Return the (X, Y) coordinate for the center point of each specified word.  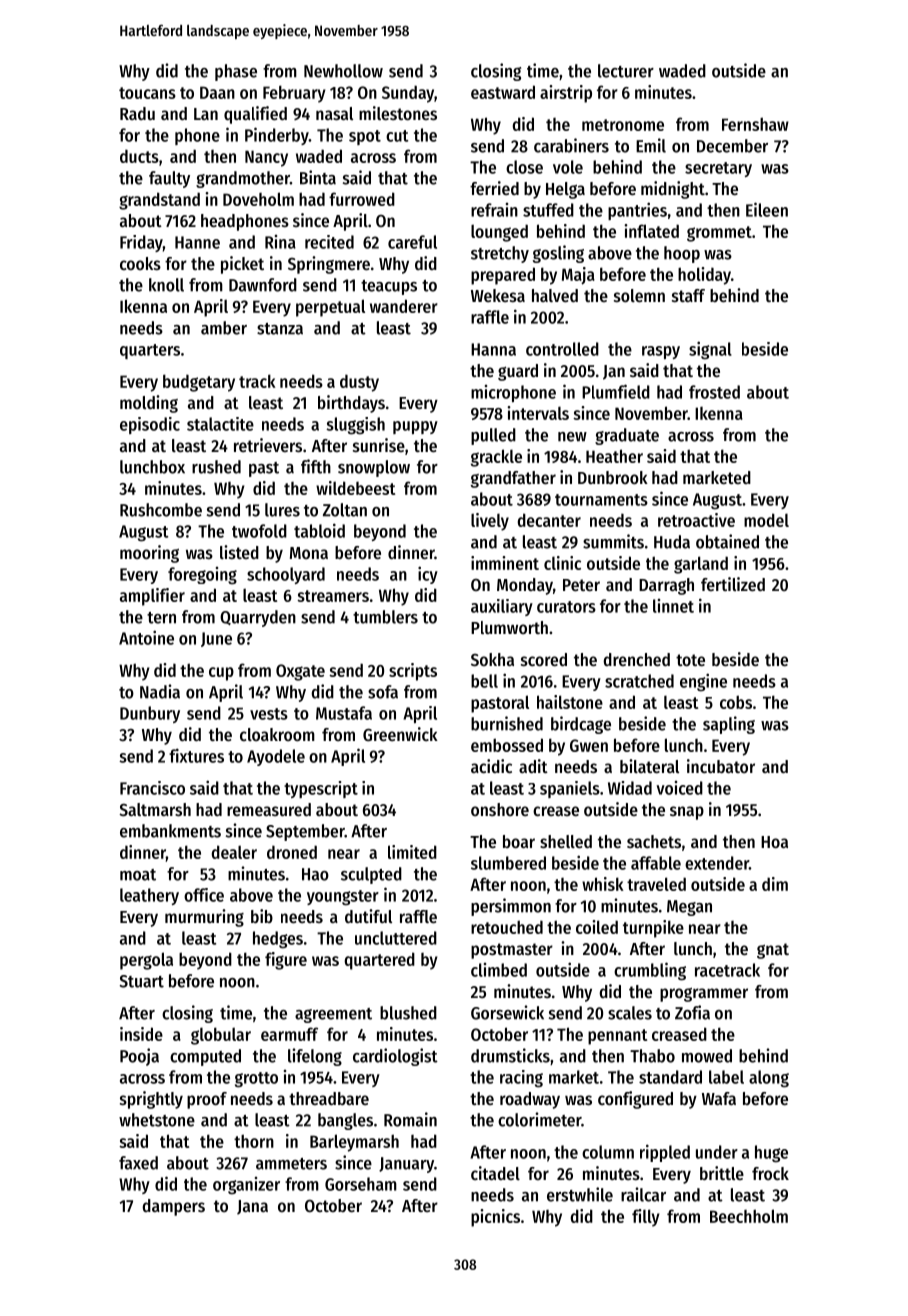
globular (221, 1036)
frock (770, 1173)
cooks (140, 263)
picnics (495, 1218)
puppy (415, 427)
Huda (672, 542)
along (769, 1079)
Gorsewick (507, 1012)
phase (236, 72)
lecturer (626, 71)
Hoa (774, 842)
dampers (173, 1207)
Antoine (146, 637)
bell (484, 681)
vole (568, 167)
